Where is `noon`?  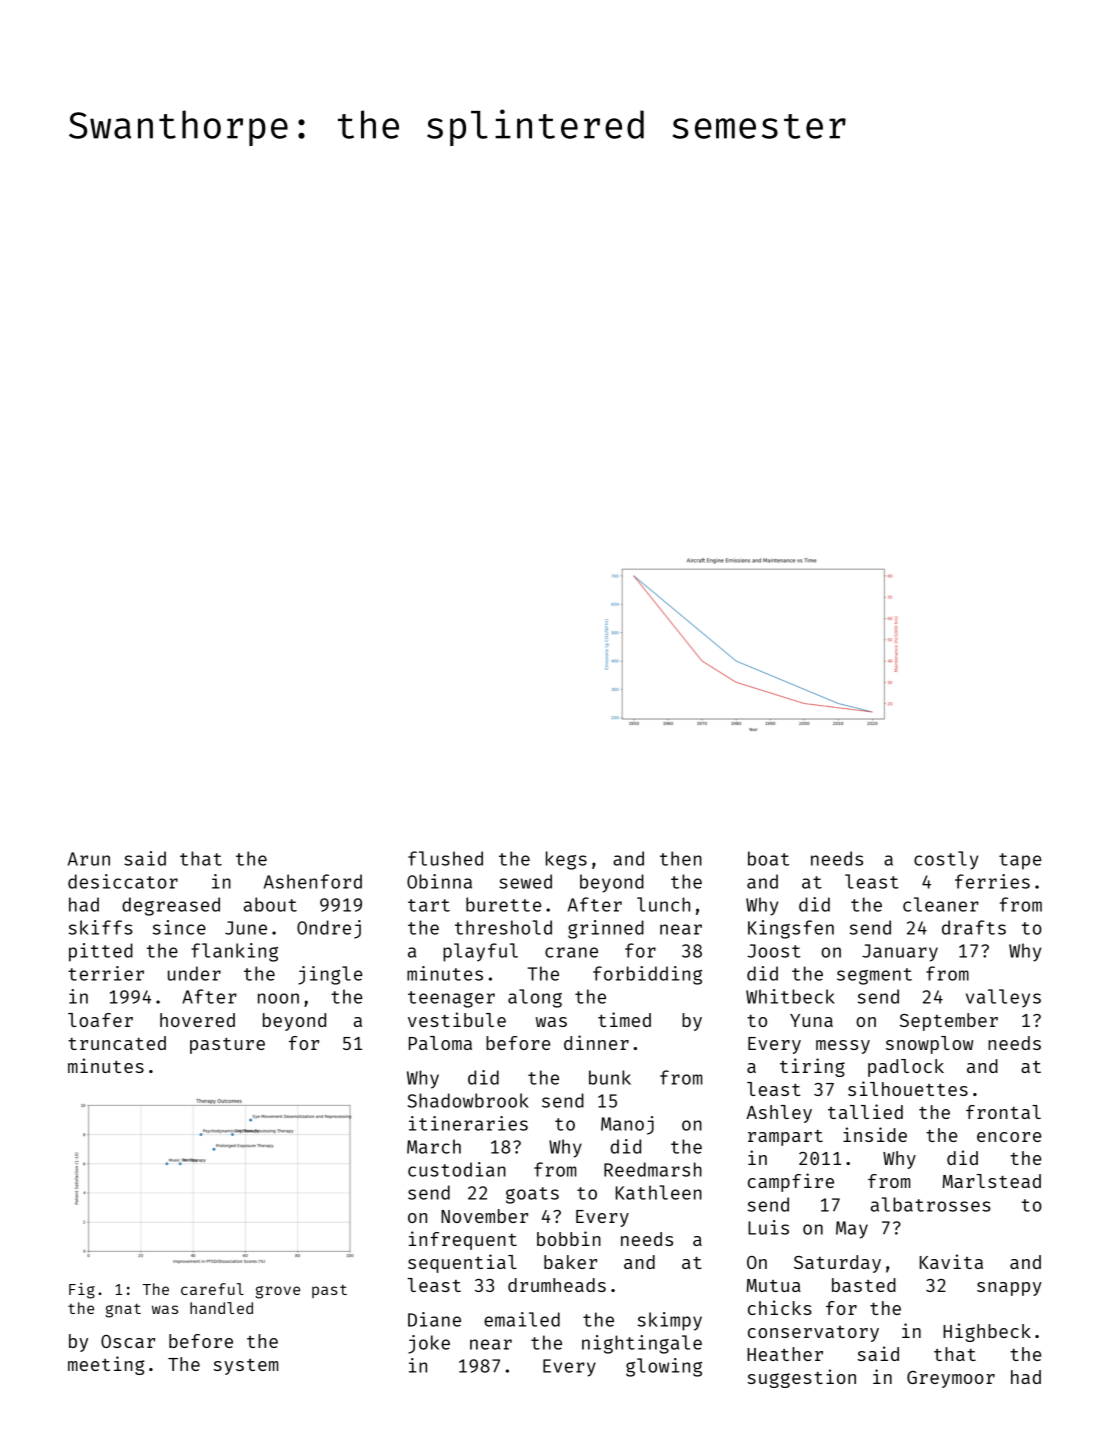
noon is located at coordinates (278, 998).
